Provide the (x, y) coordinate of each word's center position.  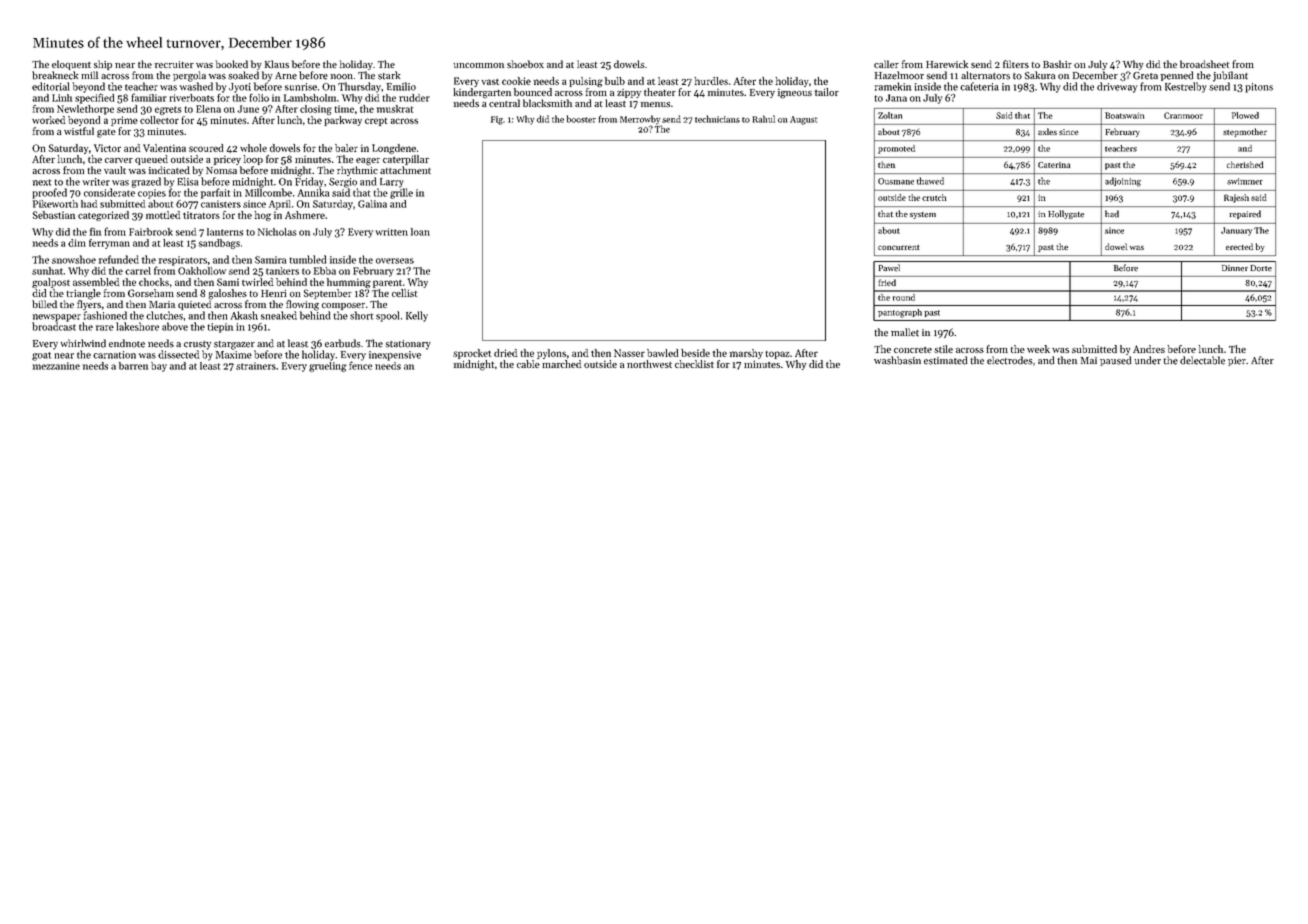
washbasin (897, 360)
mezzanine (56, 366)
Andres (1149, 349)
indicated (169, 170)
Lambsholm (310, 98)
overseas (395, 261)
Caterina (1054, 165)
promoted (896, 149)
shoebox (525, 64)
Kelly (417, 316)
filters (1016, 64)
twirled (258, 282)
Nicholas (277, 232)
